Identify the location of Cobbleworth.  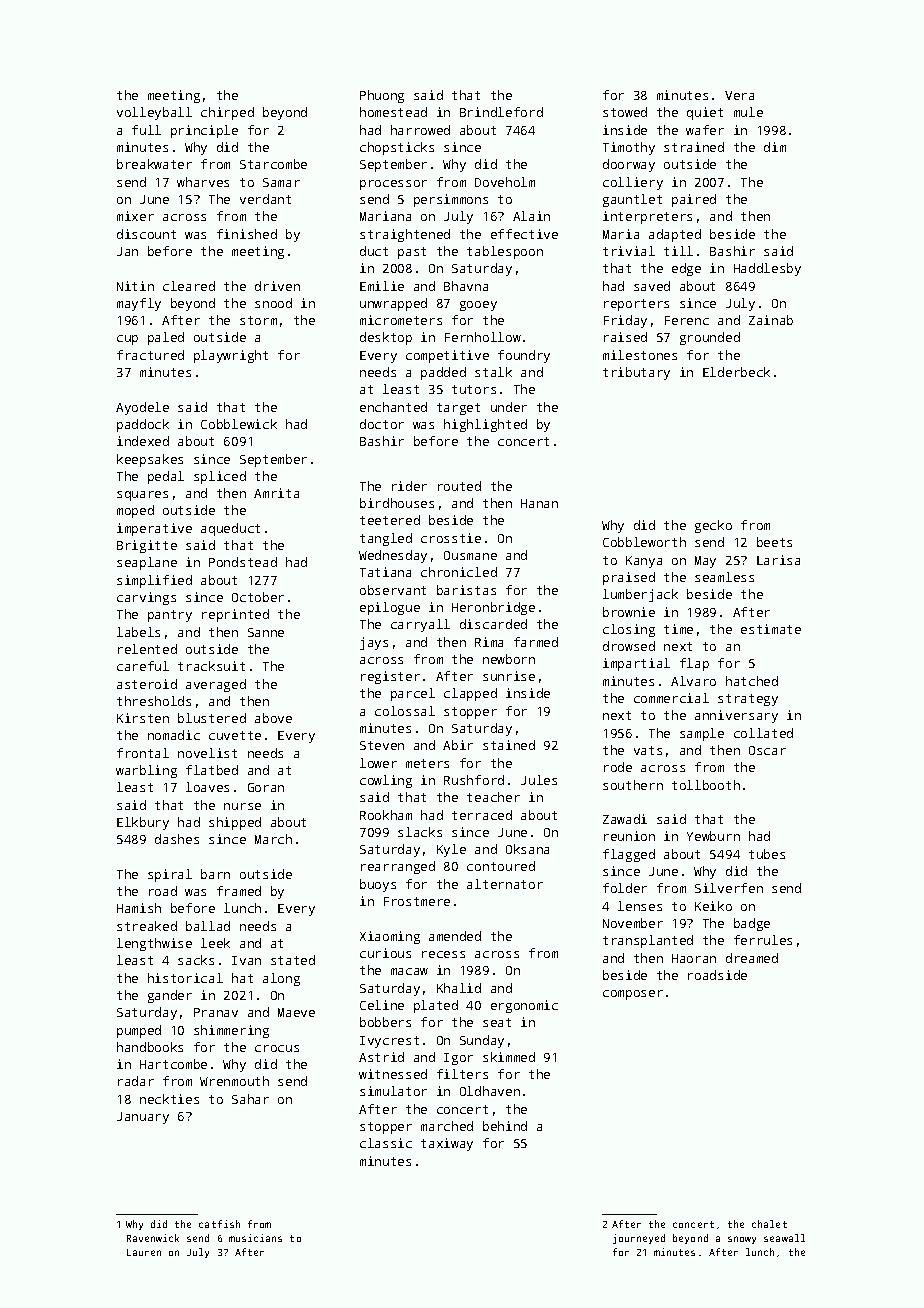
(644, 542).
